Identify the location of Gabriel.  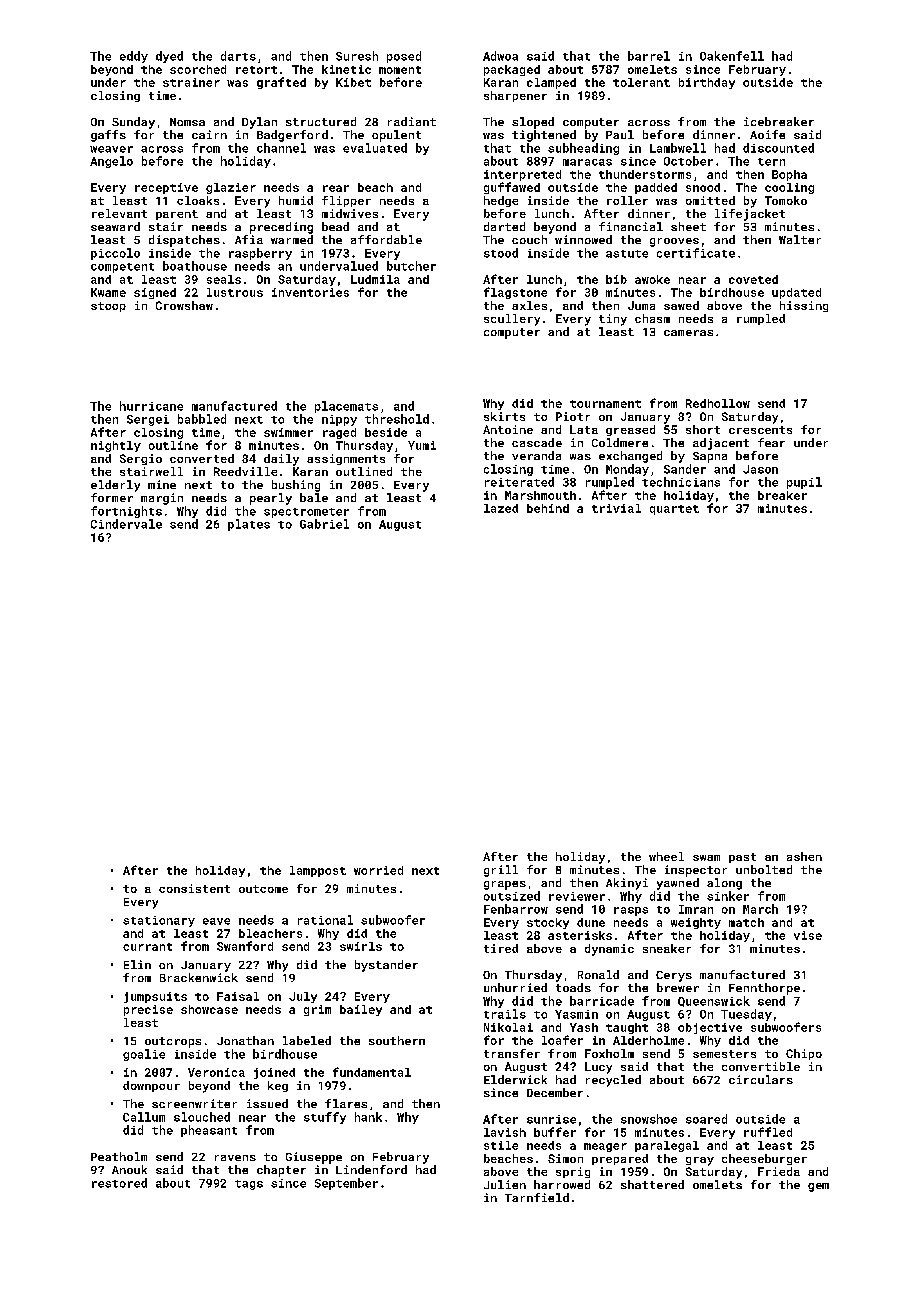
(324, 524).
